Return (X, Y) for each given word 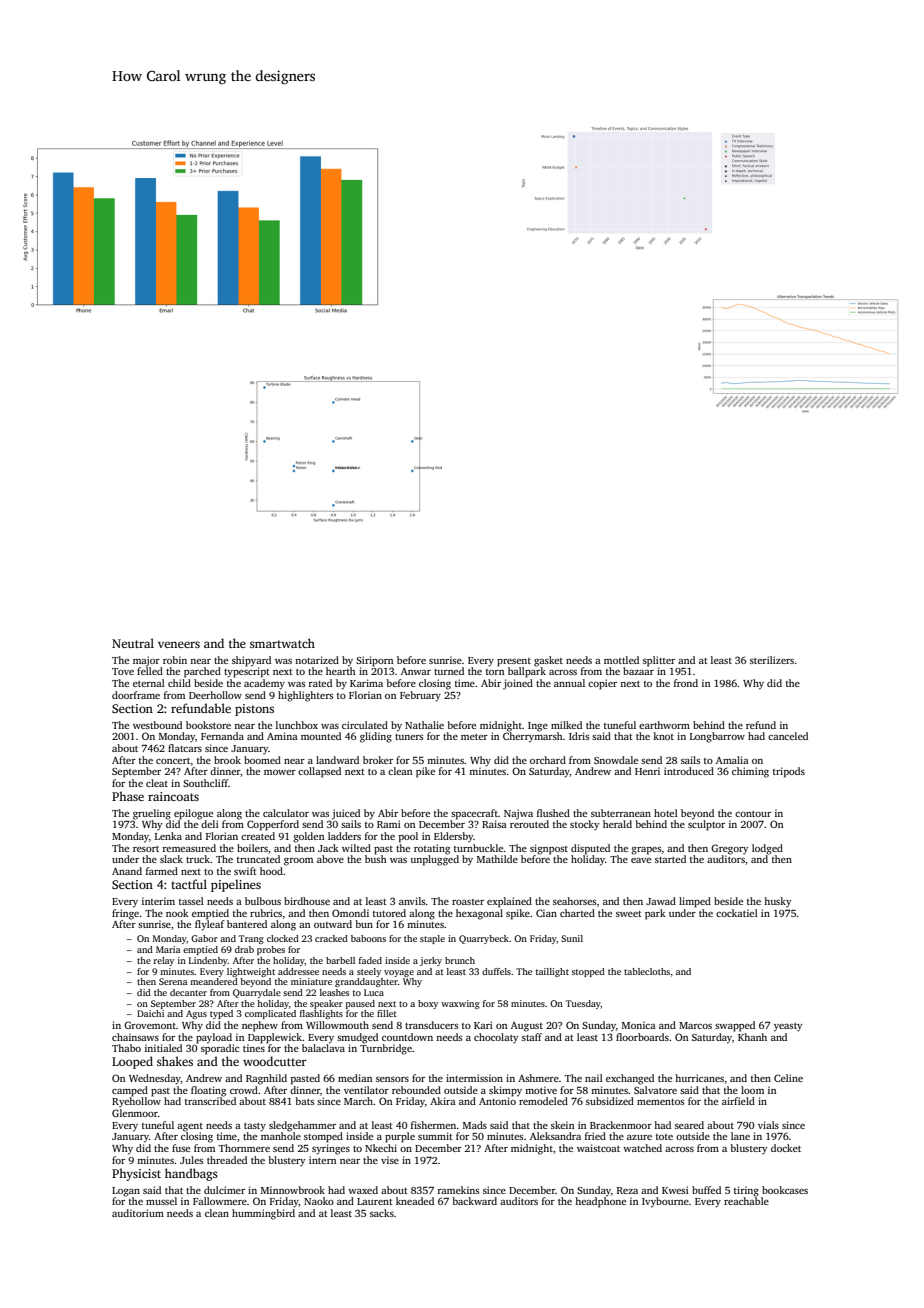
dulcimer (224, 1190)
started (670, 859)
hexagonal (479, 914)
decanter (188, 992)
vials (768, 1125)
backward (474, 1201)
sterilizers (772, 660)
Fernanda (222, 736)
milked (566, 725)
